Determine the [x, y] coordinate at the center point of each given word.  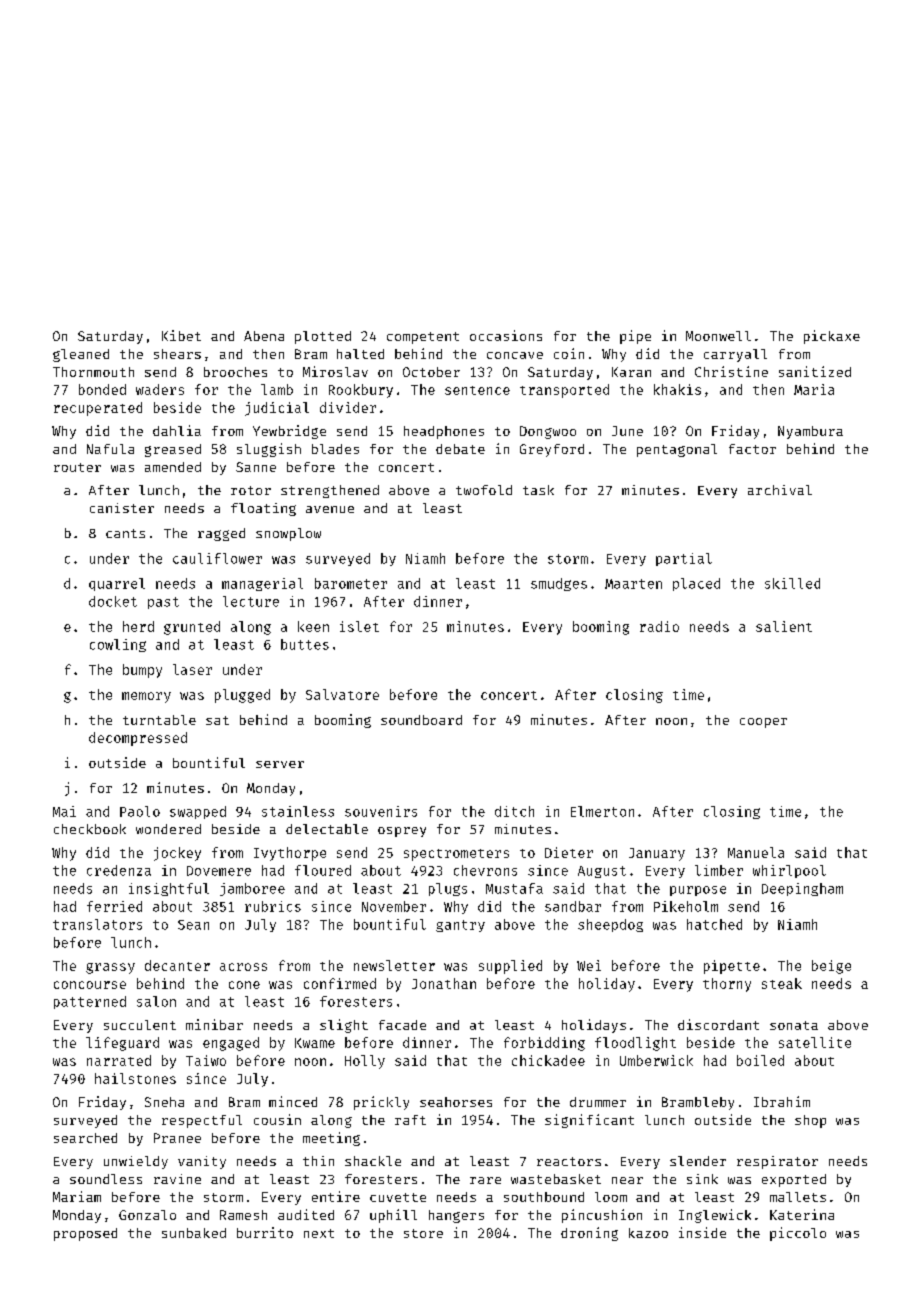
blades [335, 449]
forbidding [544, 1044]
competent [423, 338]
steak [782, 983]
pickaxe [832, 337]
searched [85, 1138]
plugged [242, 696]
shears [177, 354]
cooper [763, 723]
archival [780, 490]
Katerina [802, 1214]
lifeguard [122, 1044]
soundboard [421, 720]
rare [485, 1180]
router [77, 467]
